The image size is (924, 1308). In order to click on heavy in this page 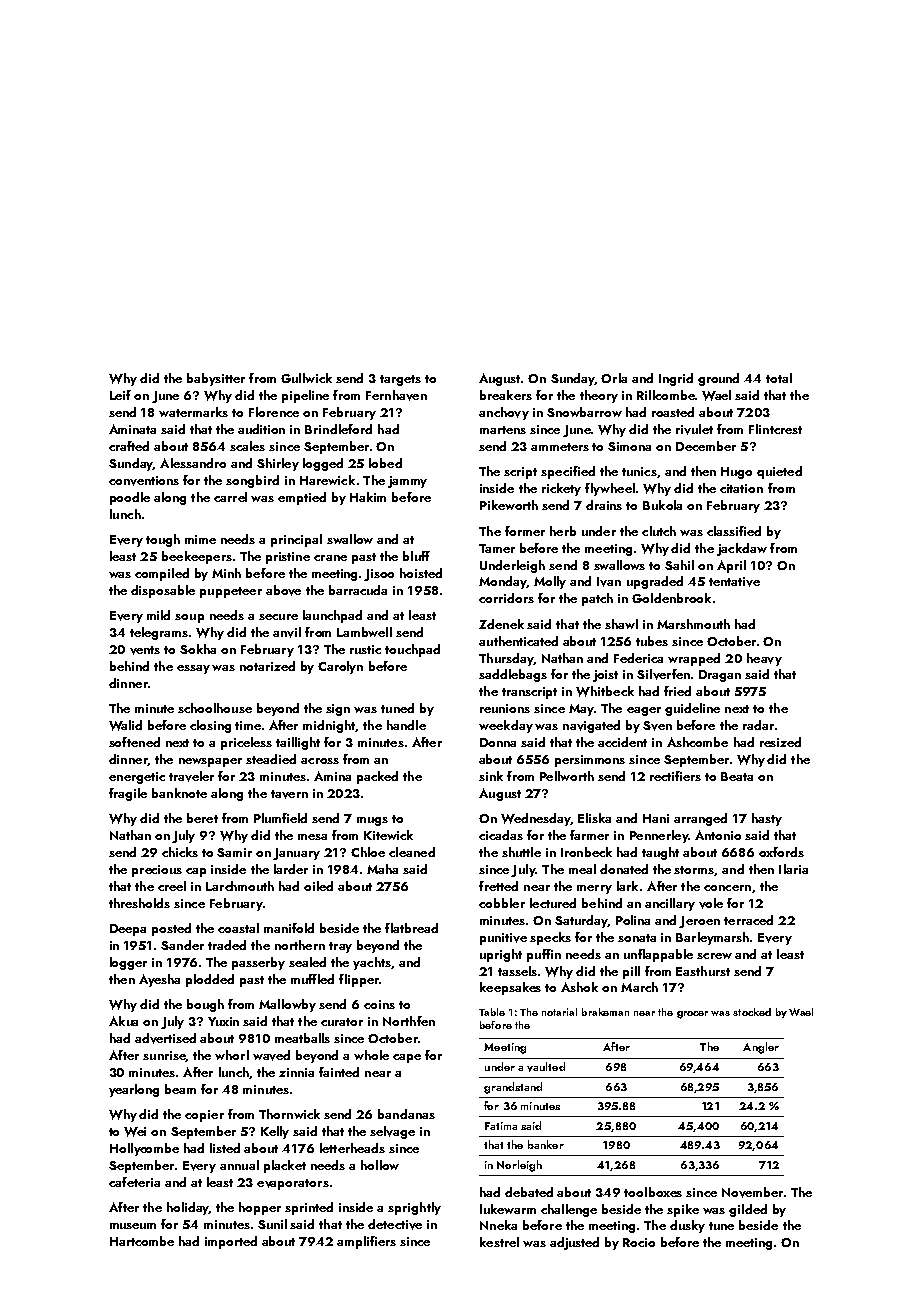, I will do `click(764, 659)`.
